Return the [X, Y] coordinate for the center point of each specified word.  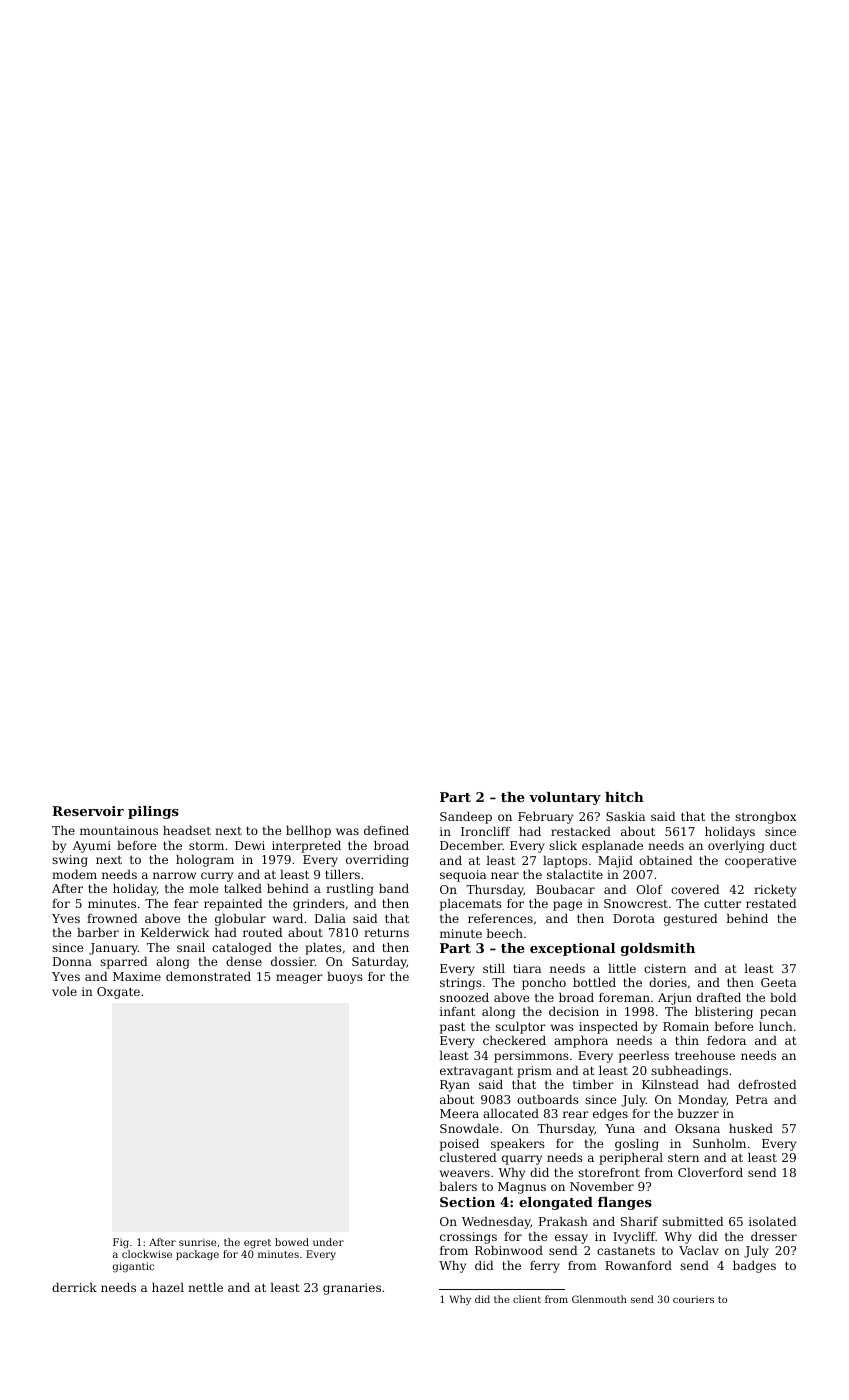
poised [459, 1145]
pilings [153, 812]
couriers [693, 1299]
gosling [637, 1145]
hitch [624, 797]
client [527, 1299]
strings [461, 984]
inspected [608, 1028]
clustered [468, 1157]
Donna [72, 961]
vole [64, 991]
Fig [121, 1243]
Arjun [675, 999]
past [452, 1028]
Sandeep [466, 818]
